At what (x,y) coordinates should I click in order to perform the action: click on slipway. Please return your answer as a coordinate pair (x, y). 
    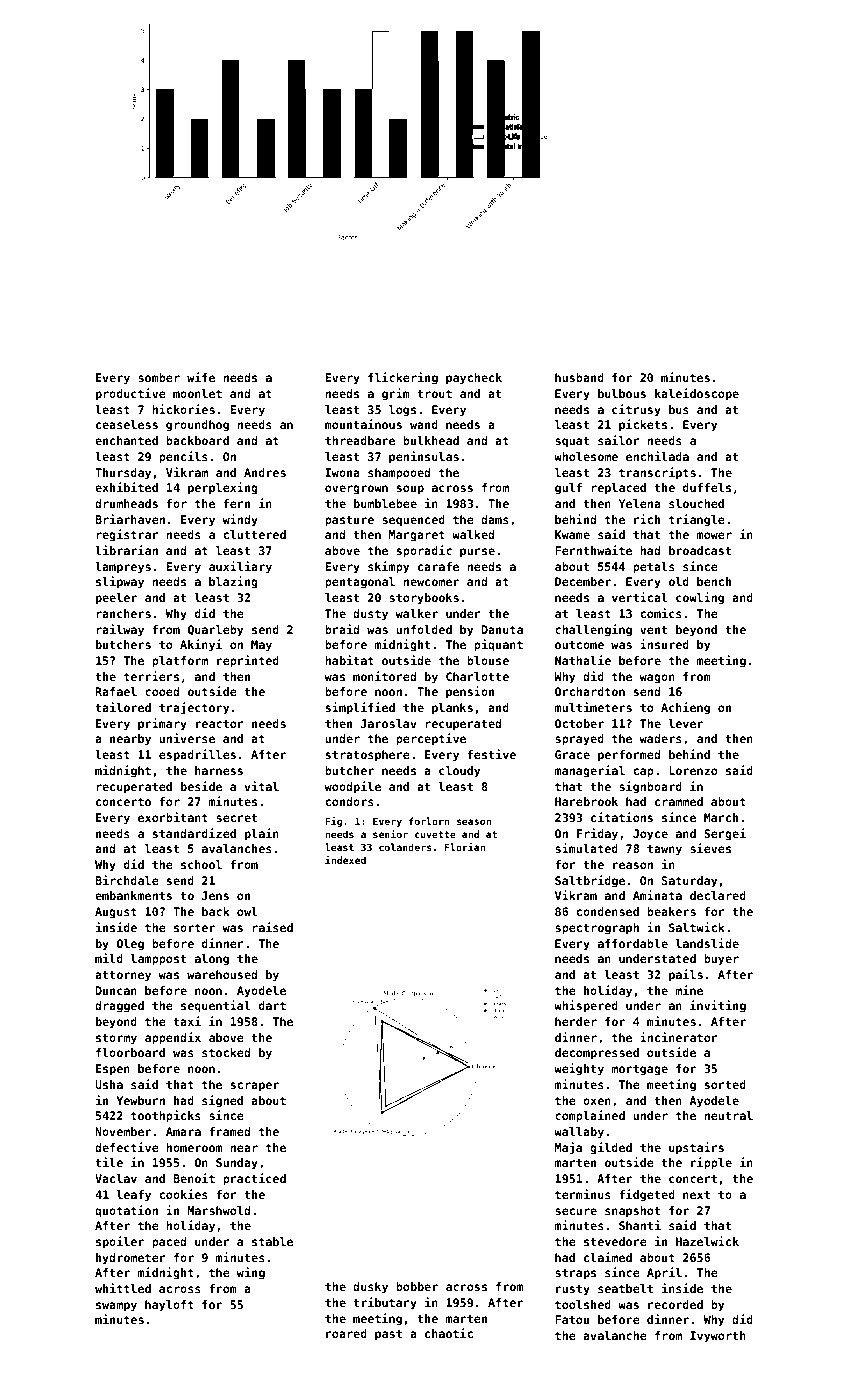
    Looking at the image, I should click on (120, 582).
